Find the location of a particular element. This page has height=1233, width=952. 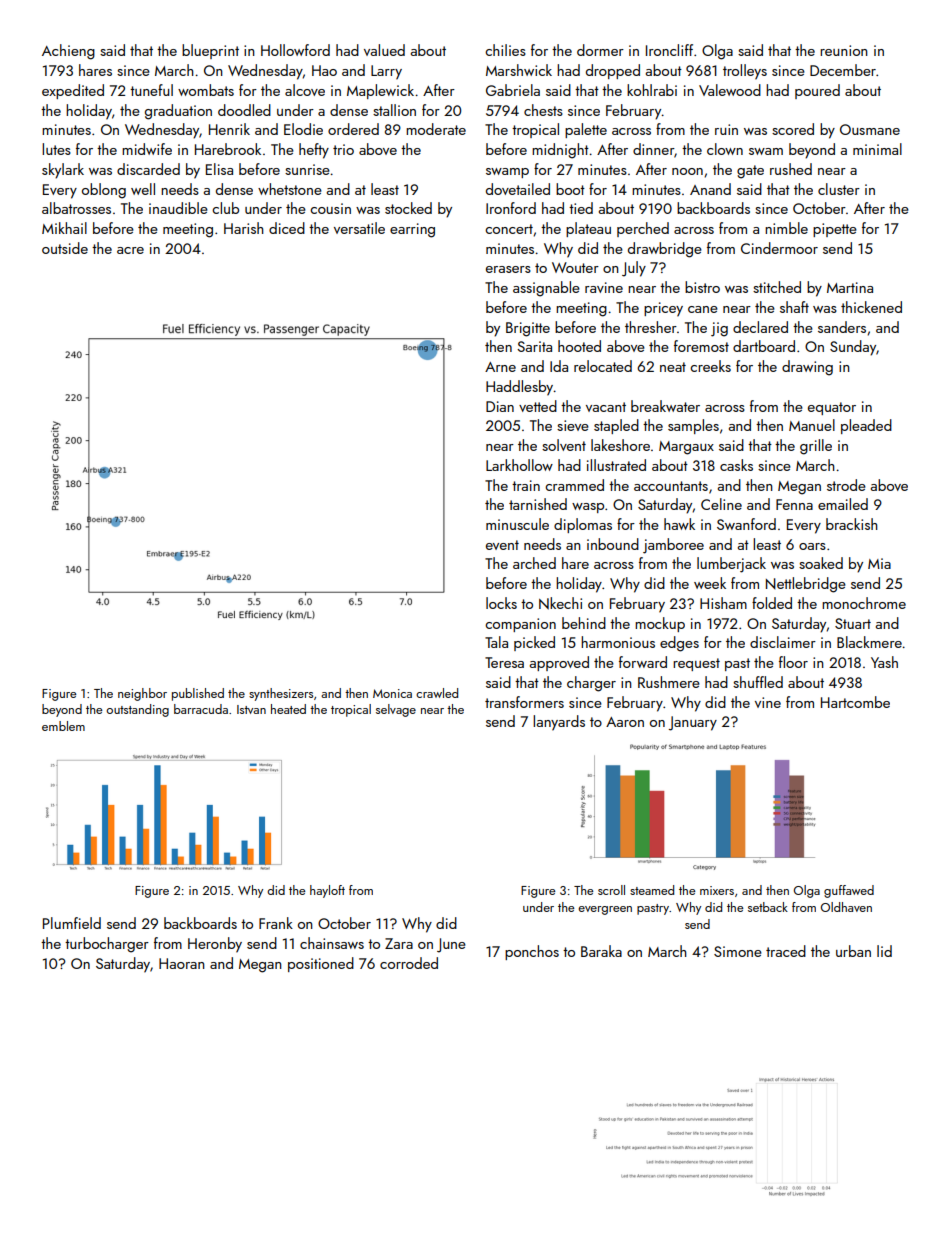

boot is located at coordinates (570, 189).
